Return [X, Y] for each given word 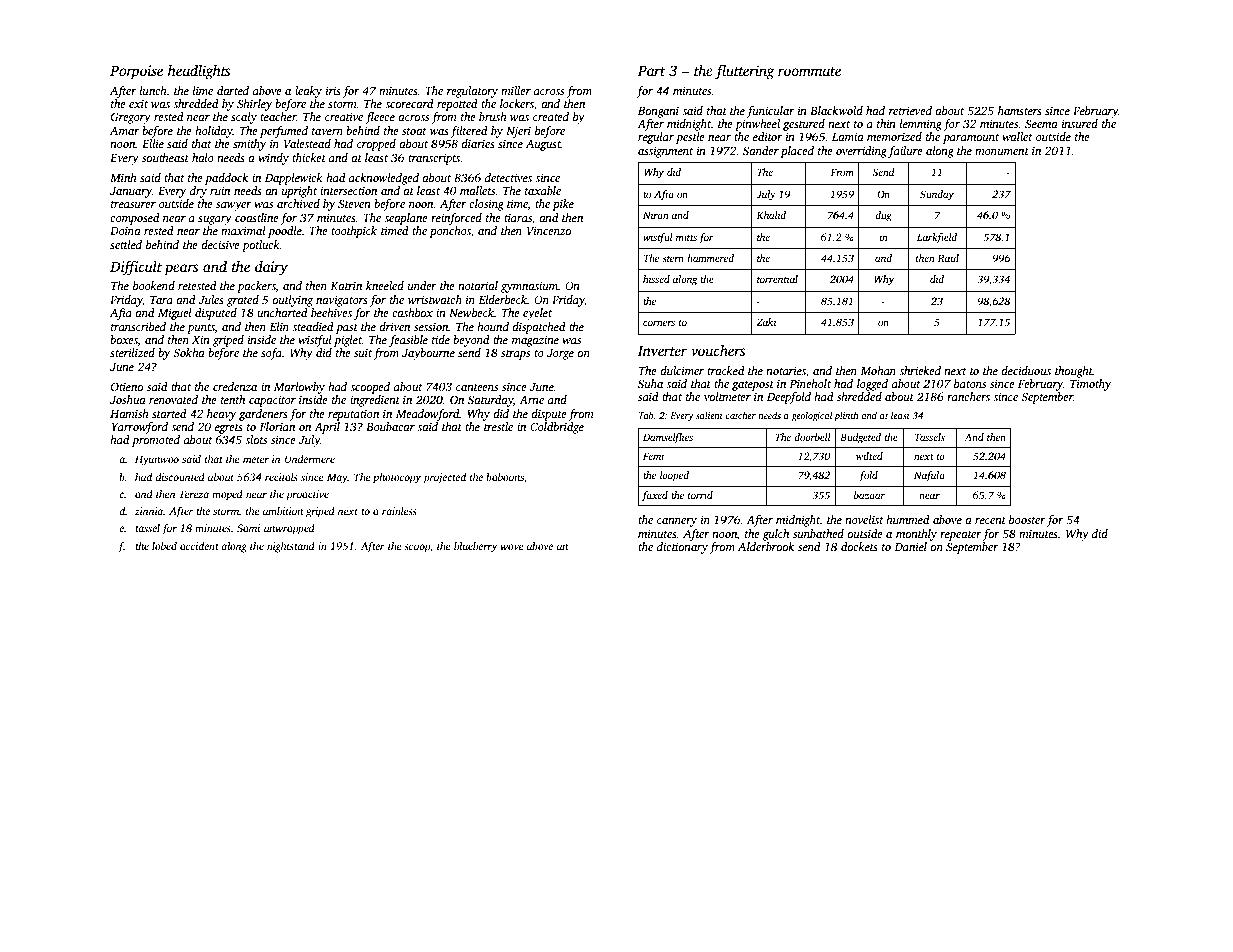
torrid [700, 495]
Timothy [1090, 385]
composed [135, 219]
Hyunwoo [157, 460]
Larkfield [937, 238]
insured [1080, 123]
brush [493, 116]
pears [181, 270]
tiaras [518, 217]
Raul [948, 258]
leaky [308, 92]
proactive [307, 495]
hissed [656, 279]
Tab [645, 415]
